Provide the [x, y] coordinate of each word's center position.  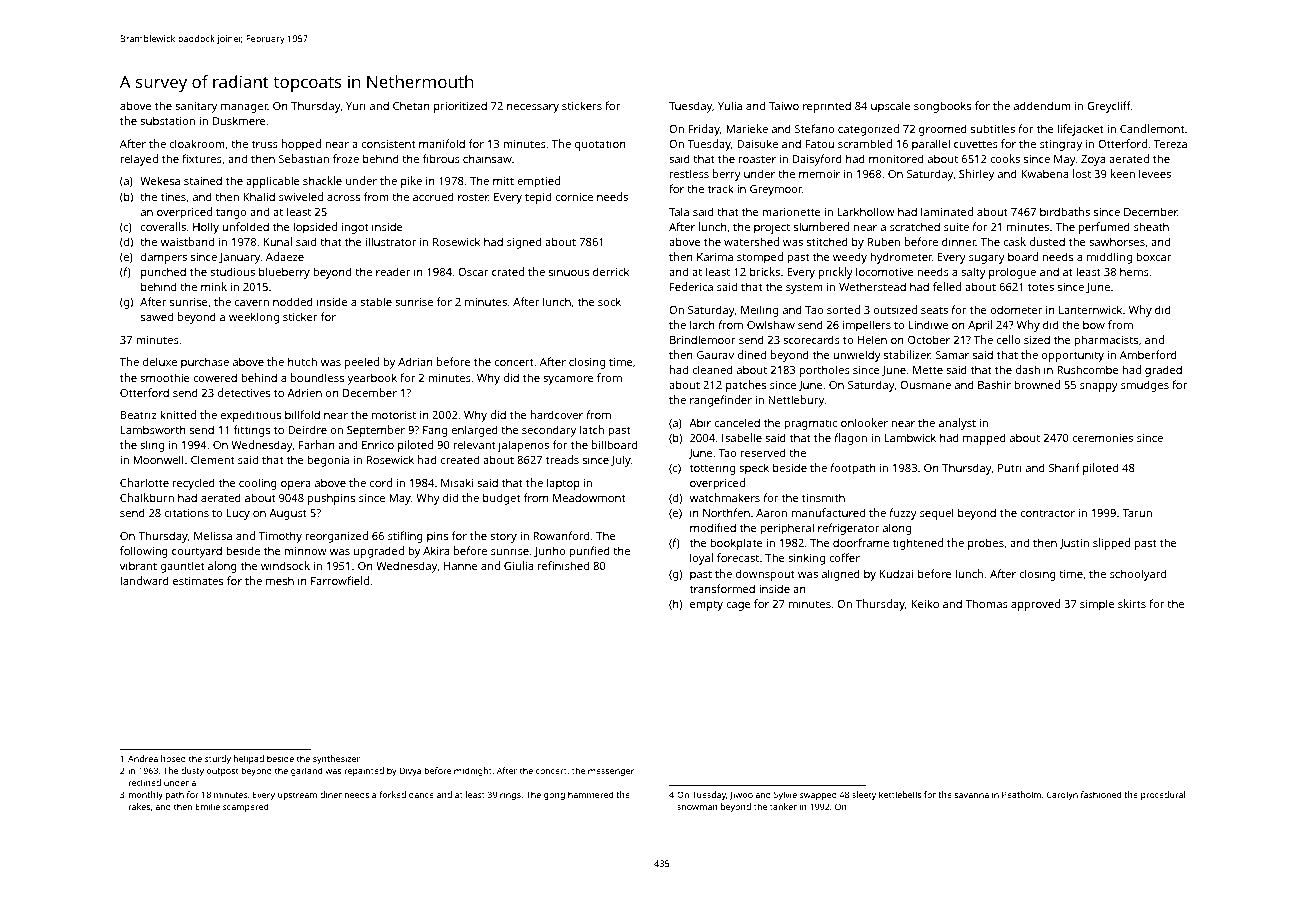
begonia [328, 461]
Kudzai [896, 573]
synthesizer [336, 759]
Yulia [730, 105]
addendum [1042, 105]
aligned [841, 575]
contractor [1047, 513]
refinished [563, 565]
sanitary [196, 107]
